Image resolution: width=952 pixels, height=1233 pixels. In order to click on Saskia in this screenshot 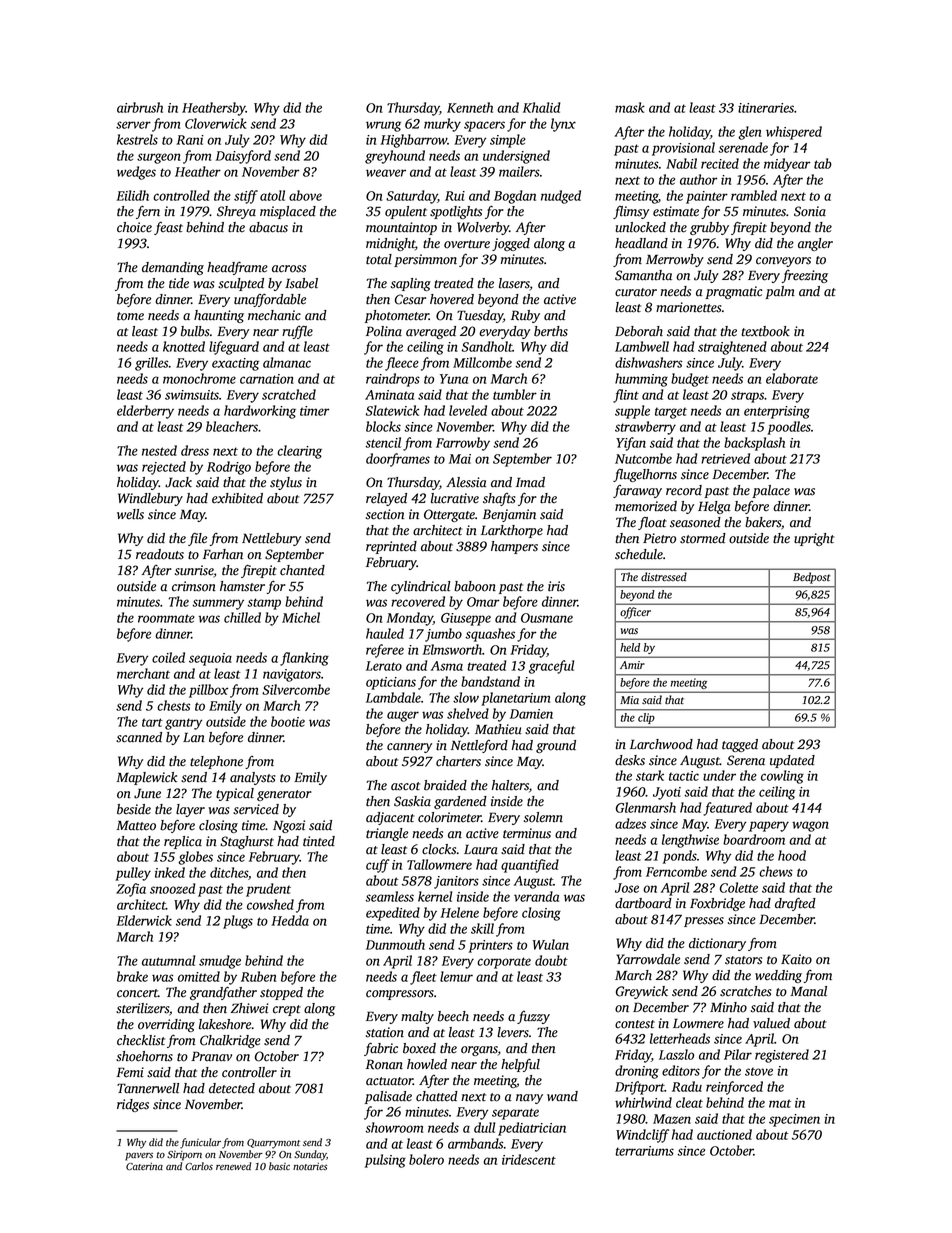, I will do `click(412, 801)`.
